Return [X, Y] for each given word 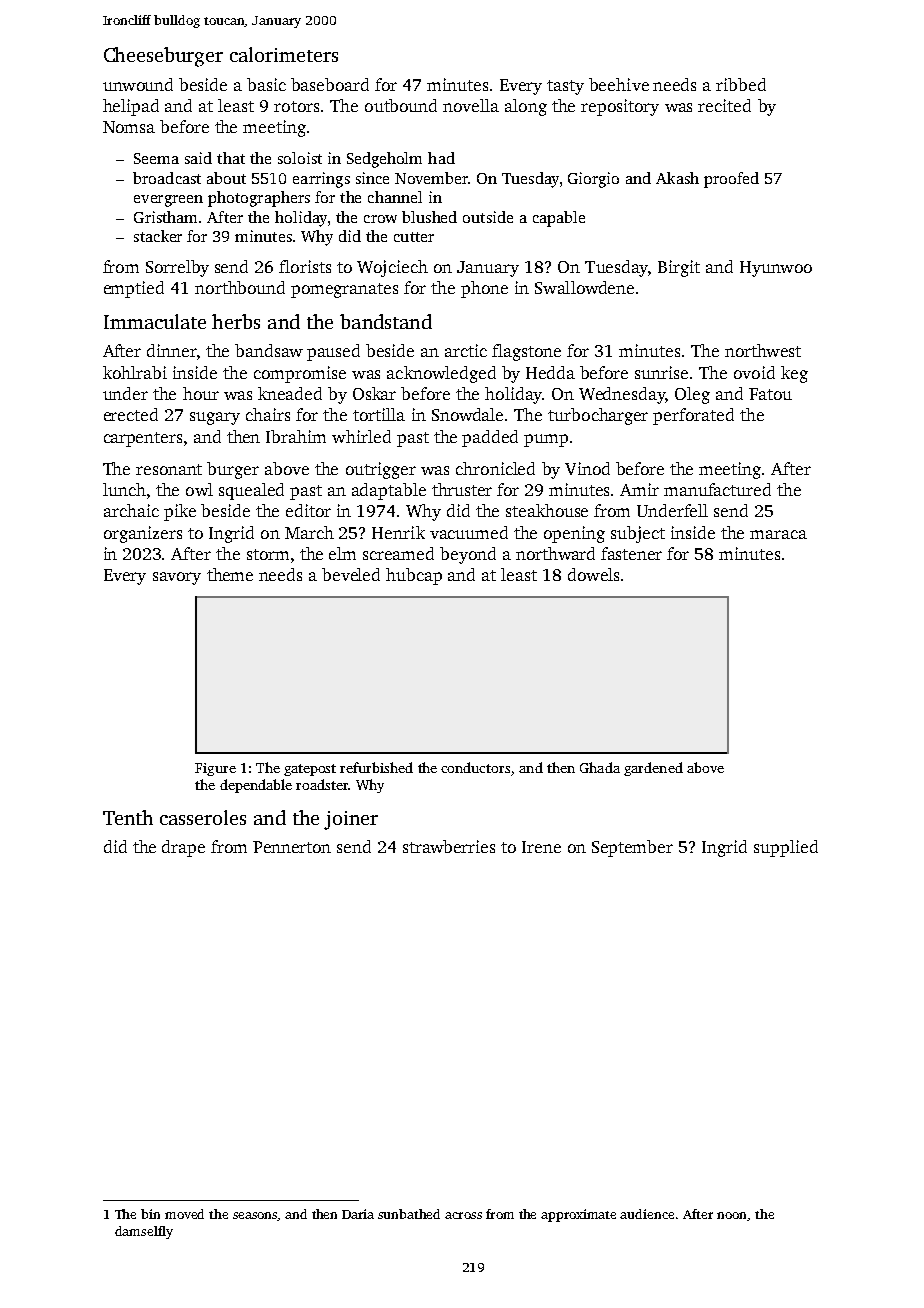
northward [555, 553]
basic [266, 84]
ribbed [741, 84]
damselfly [144, 1232]
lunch [124, 489]
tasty [565, 87]
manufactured [717, 489]
